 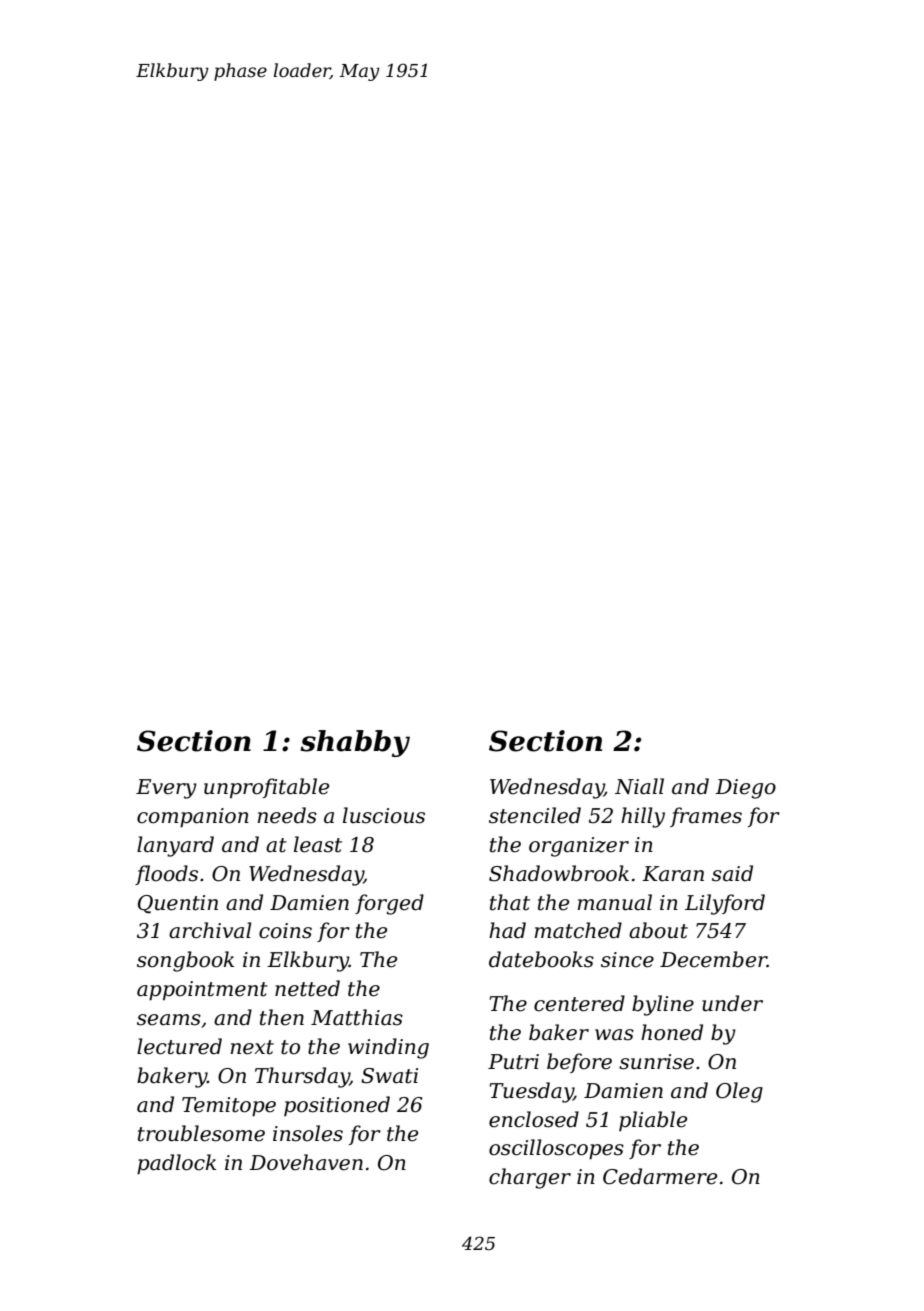 What do you see at coordinates (355, 743) in the image?
I see `shabby` at bounding box center [355, 743].
